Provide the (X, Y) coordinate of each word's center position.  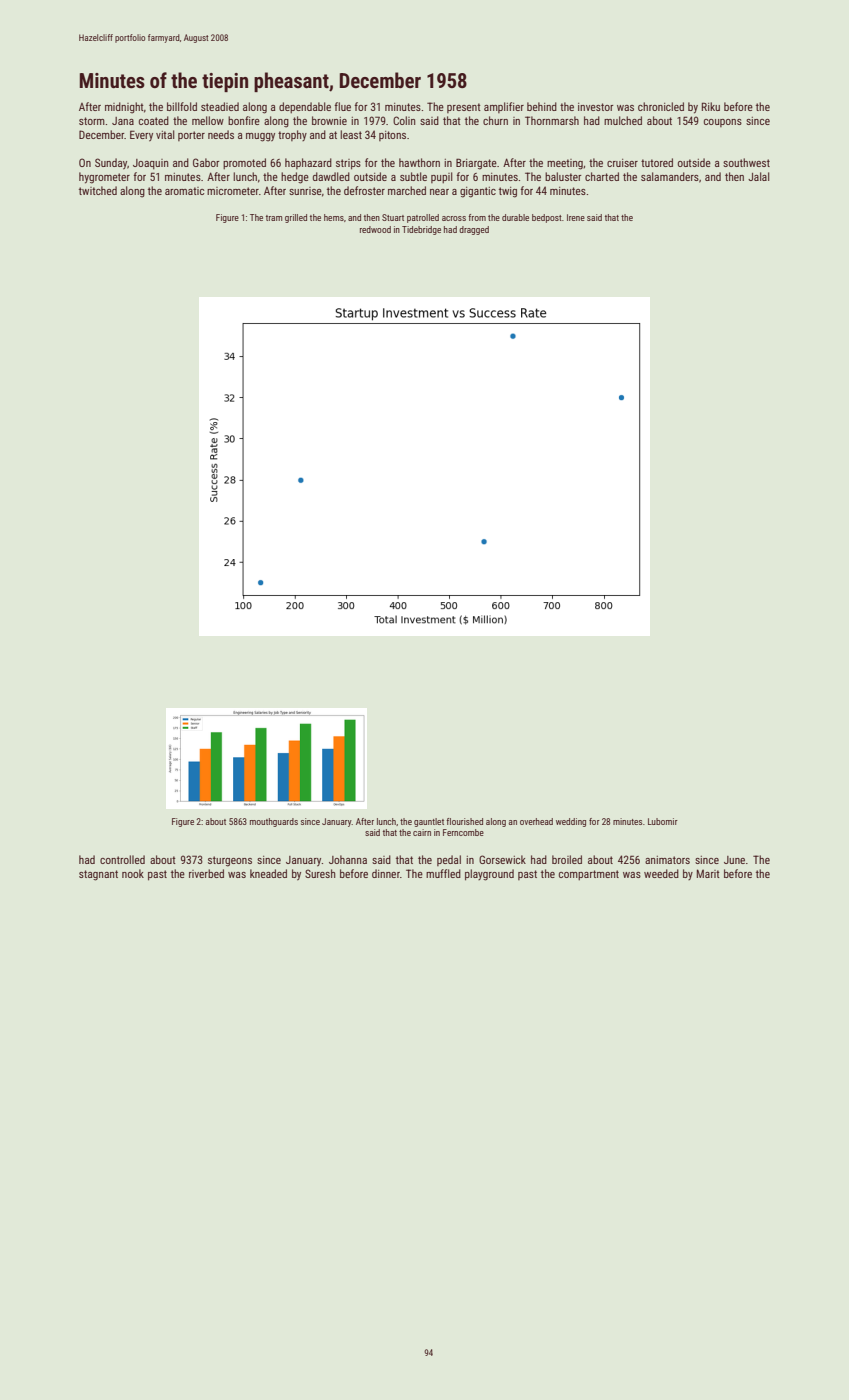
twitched (98, 190)
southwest (746, 162)
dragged (474, 230)
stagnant (98, 875)
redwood (375, 229)
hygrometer (104, 178)
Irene (576, 217)
